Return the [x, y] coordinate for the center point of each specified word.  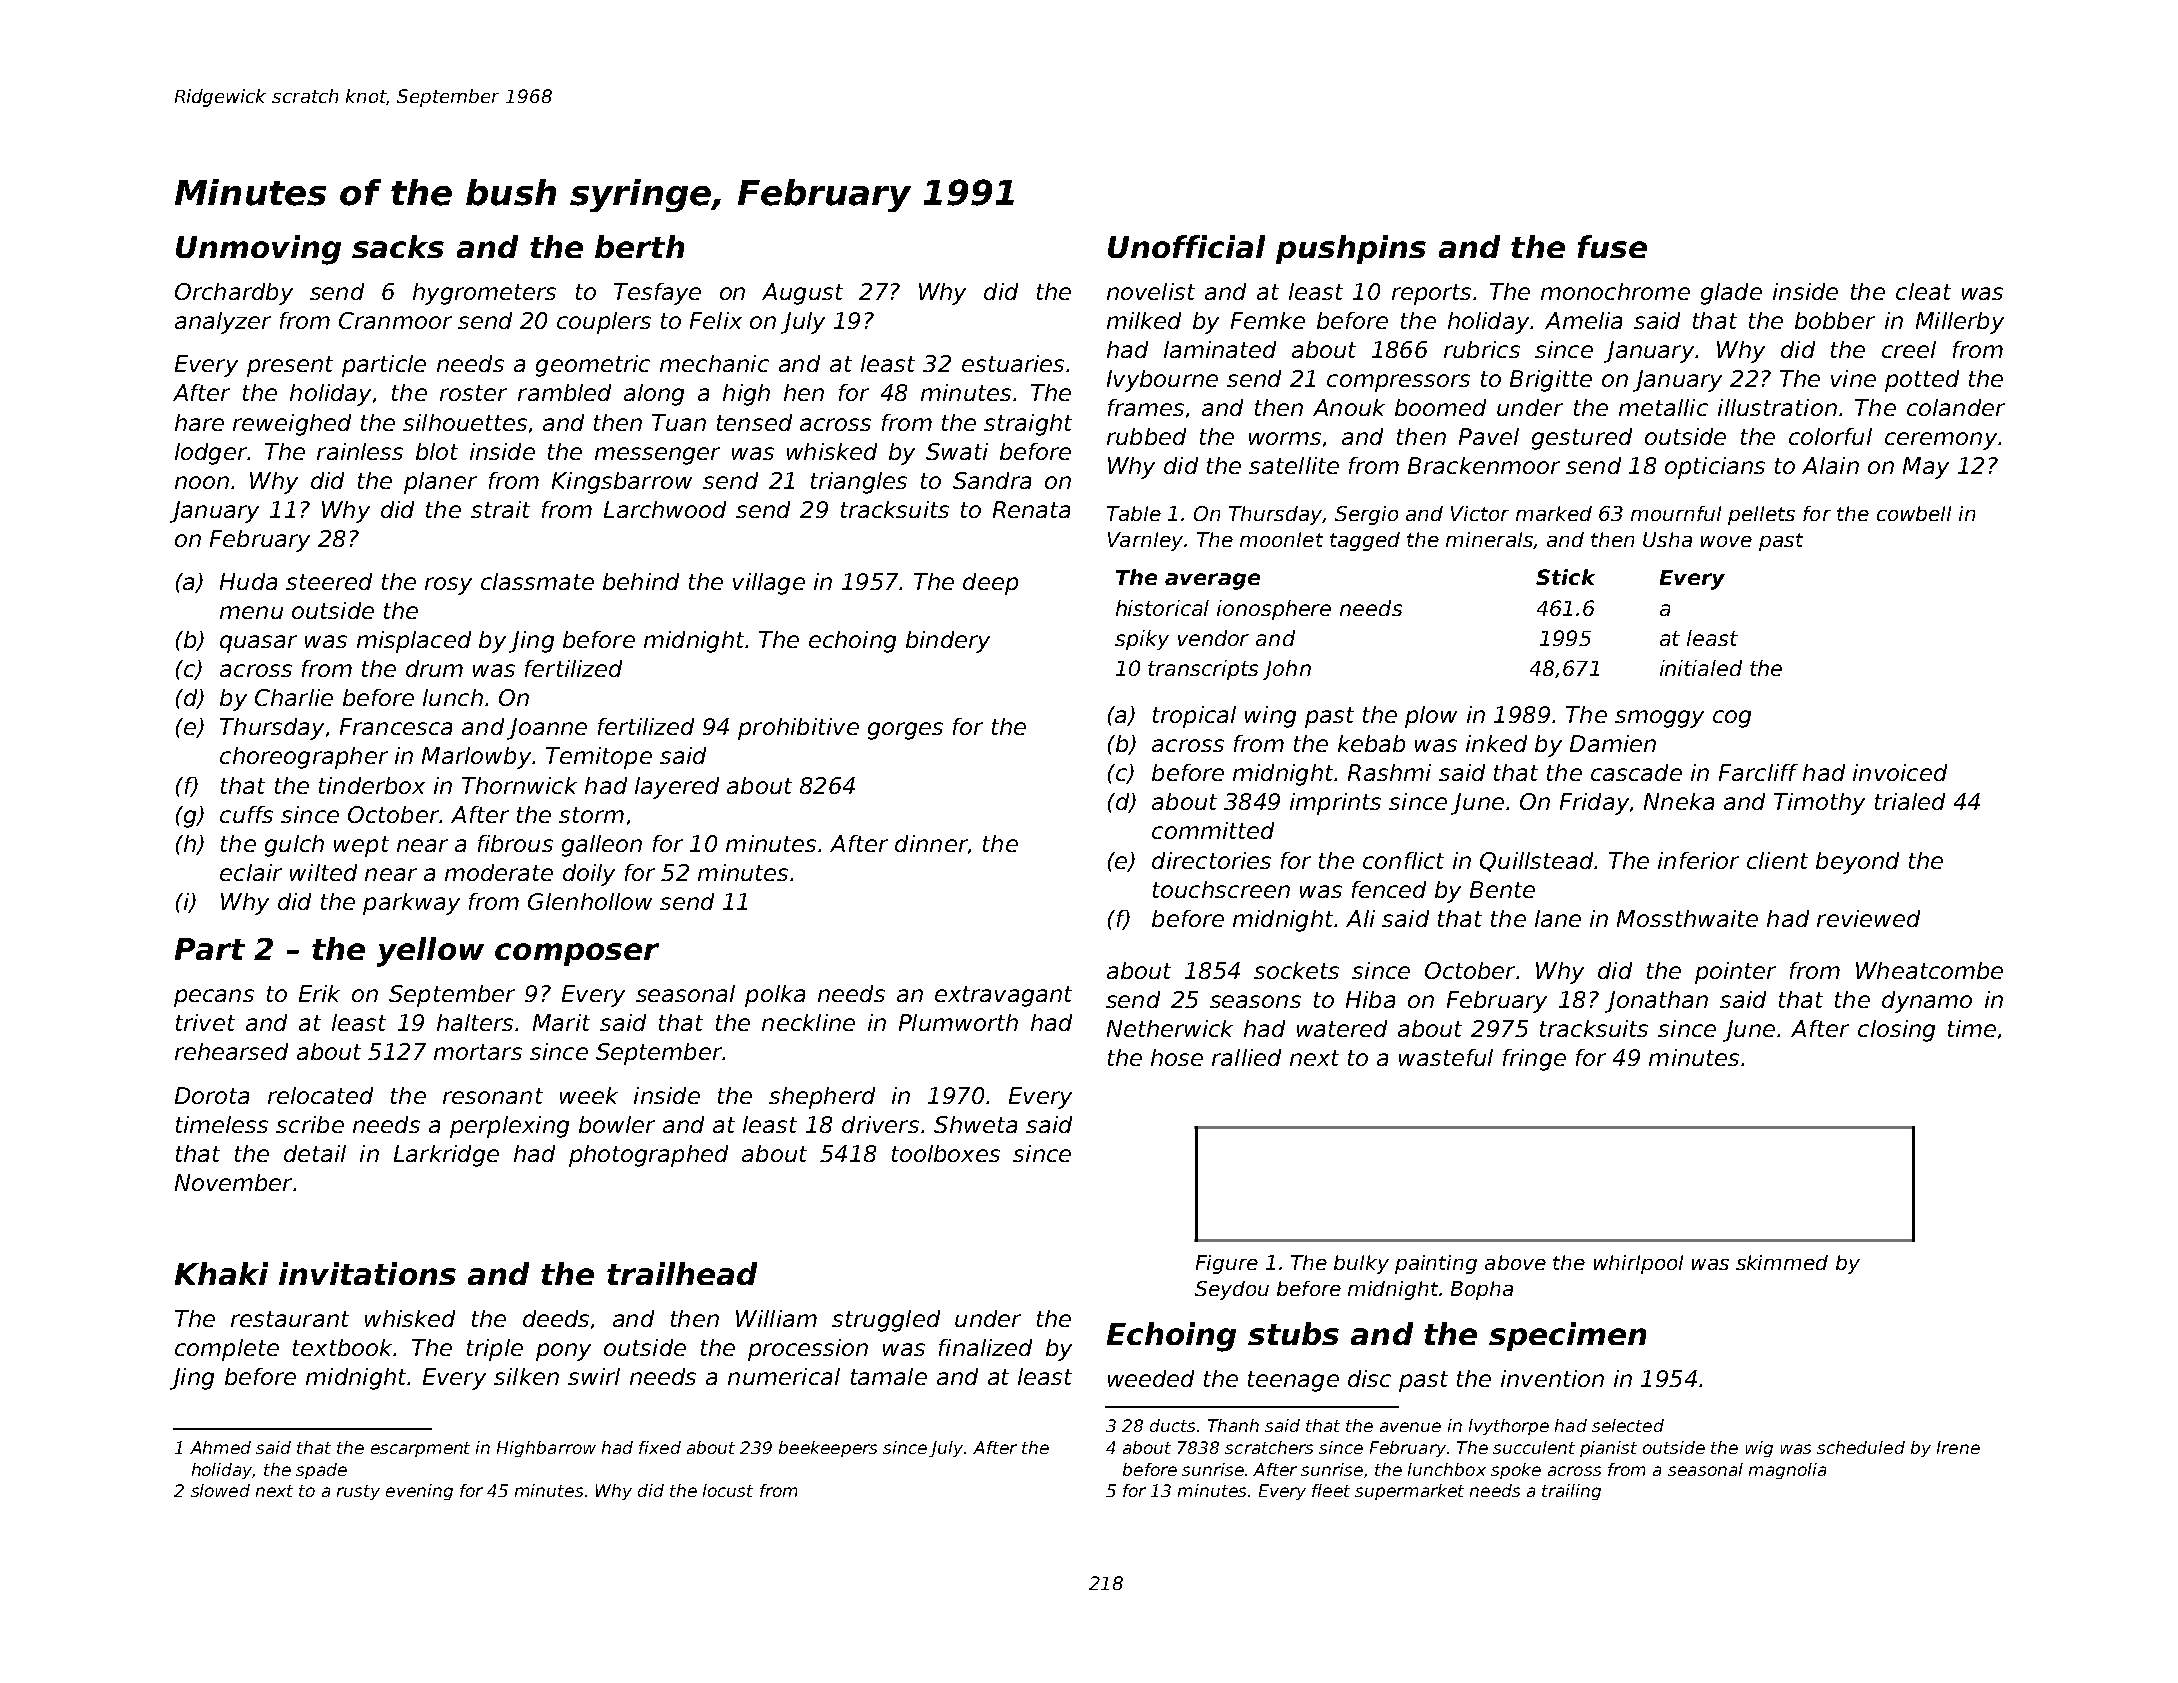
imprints [1335, 804]
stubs [1293, 1333]
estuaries [1013, 363]
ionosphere [1274, 610]
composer [577, 954]
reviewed [1868, 918]
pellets [1761, 515]
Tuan [679, 422]
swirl [594, 1376]
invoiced [1900, 772]
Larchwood [665, 509]
